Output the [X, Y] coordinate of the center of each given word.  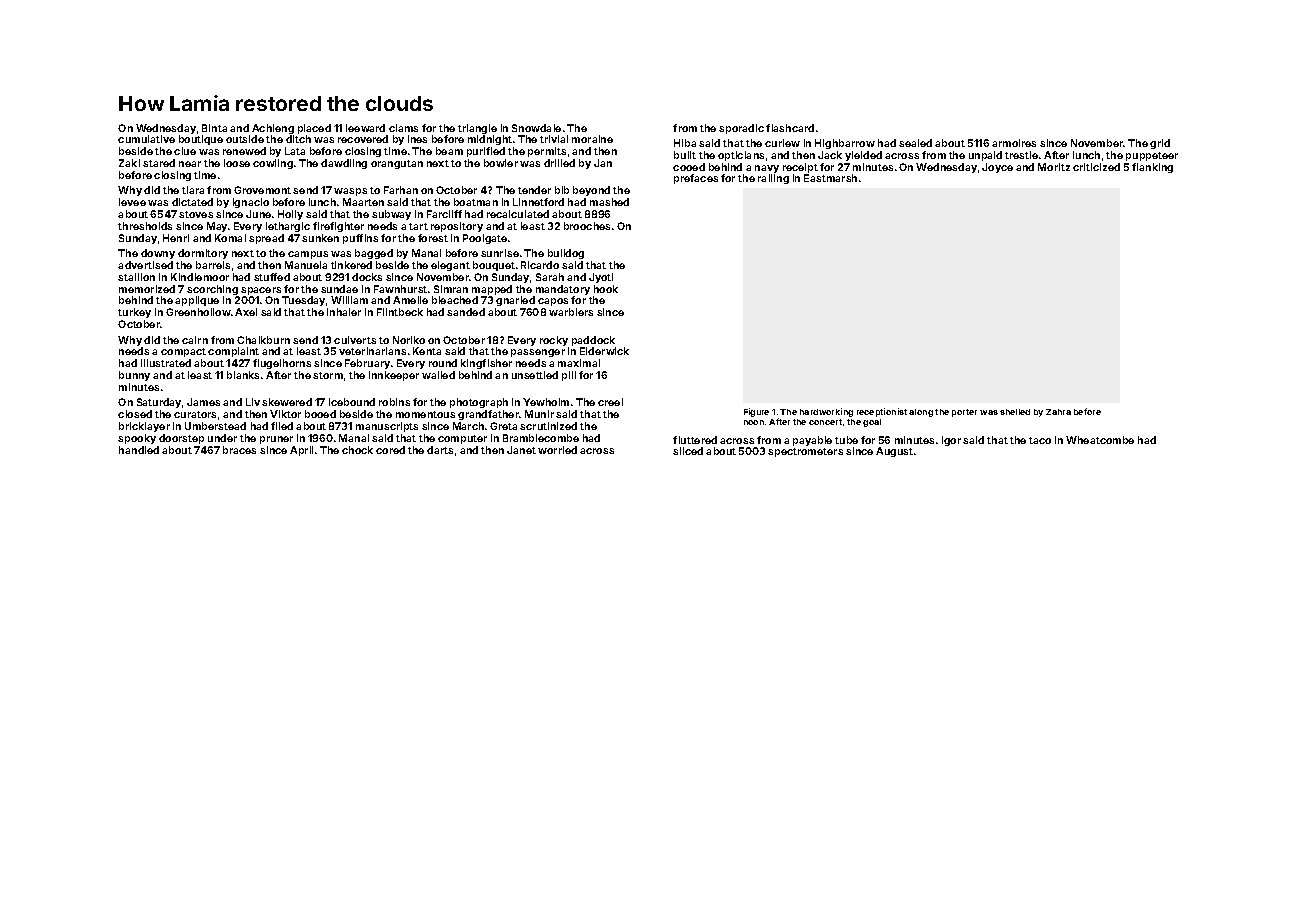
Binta [214, 128]
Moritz [1054, 167]
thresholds [145, 226]
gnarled [515, 301]
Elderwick [604, 351]
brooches [587, 226]
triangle [477, 129]
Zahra [1058, 412]
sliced [688, 451]
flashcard [790, 128]
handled [139, 450]
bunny [134, 376]
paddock [593, 341]
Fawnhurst [400, 289]
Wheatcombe [1100, 440]
